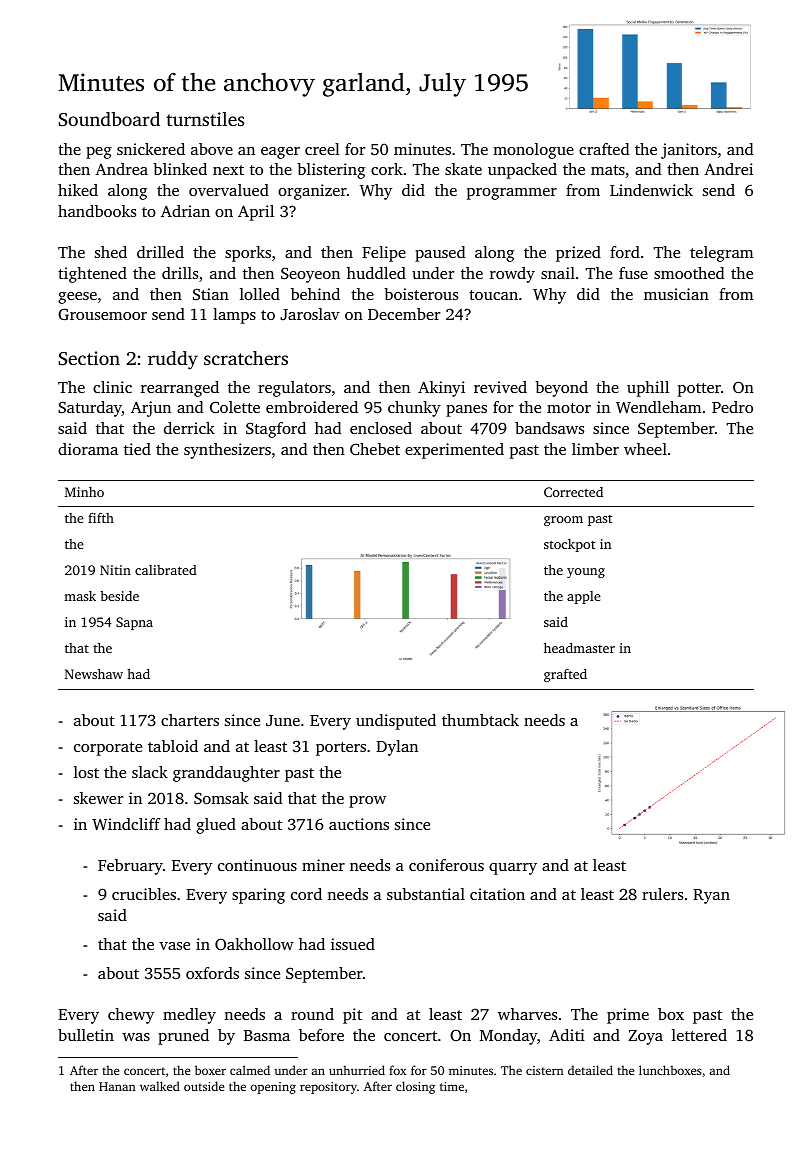  I want to click on smoothed, so click(689, 273).
